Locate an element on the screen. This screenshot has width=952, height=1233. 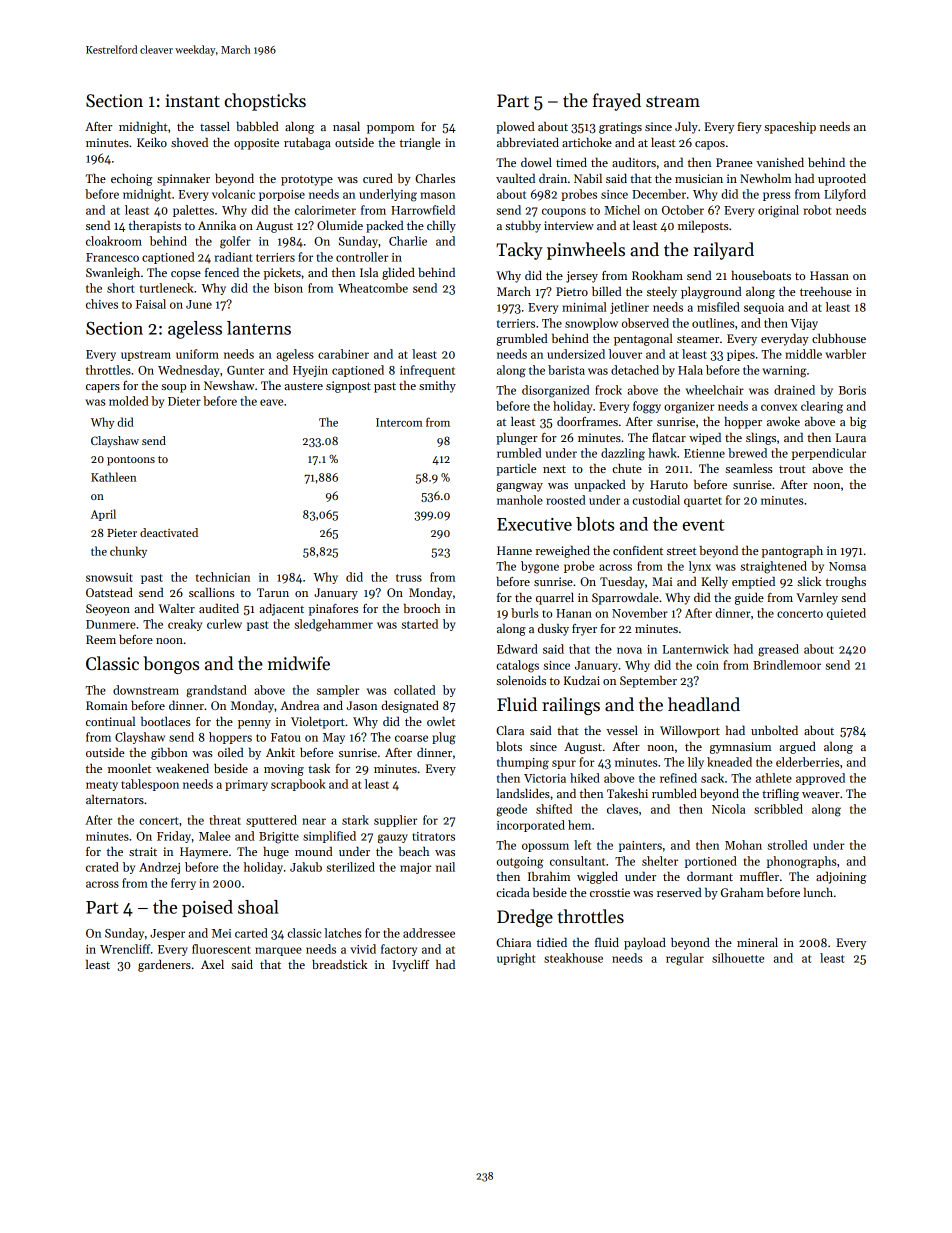
pantograph is located at coordinates (792, 551).
